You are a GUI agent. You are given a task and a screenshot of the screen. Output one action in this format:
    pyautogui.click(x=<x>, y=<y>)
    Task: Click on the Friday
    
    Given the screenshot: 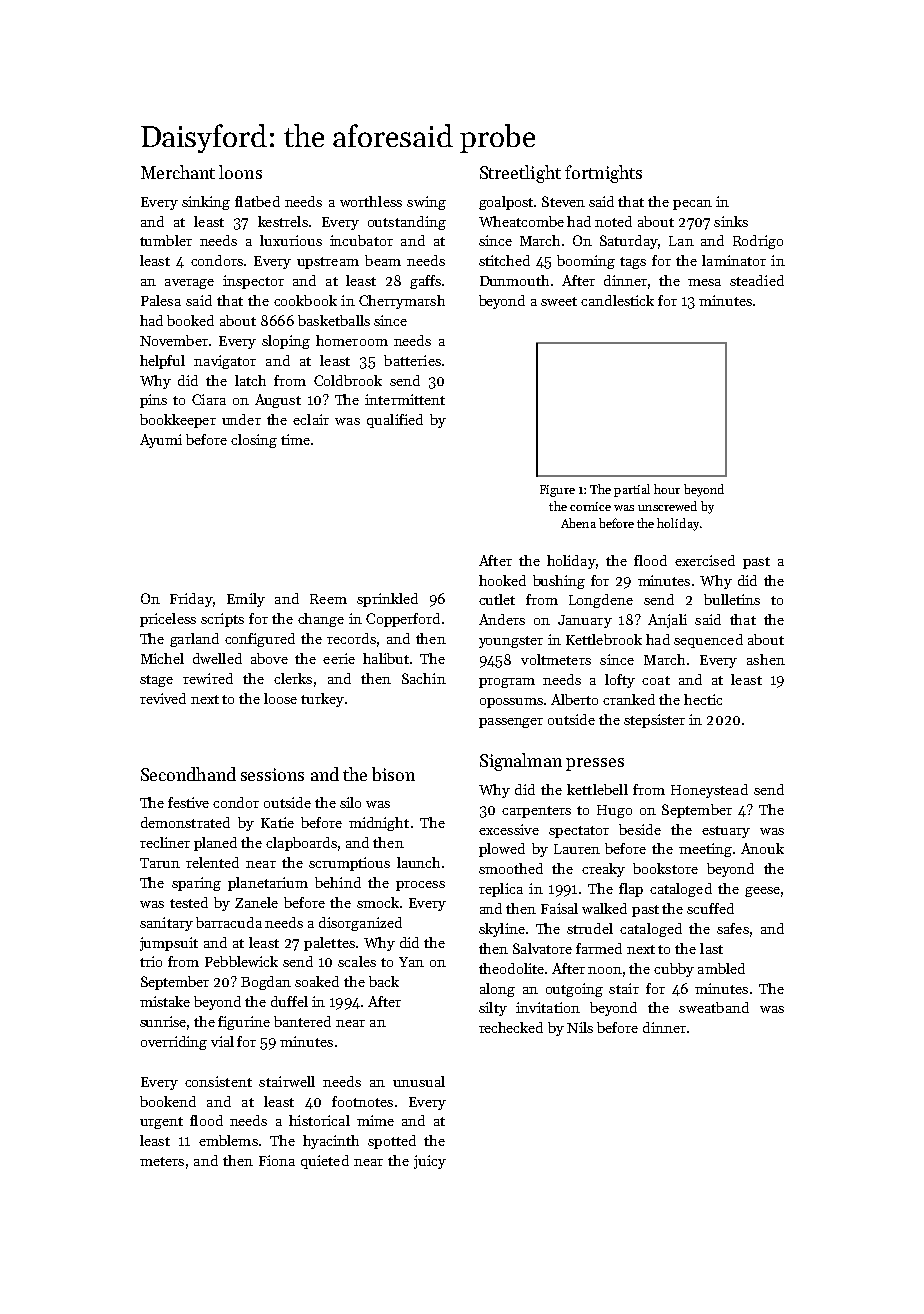 What is the action you would take?
    pyautogui.click(x=191, y=600)
